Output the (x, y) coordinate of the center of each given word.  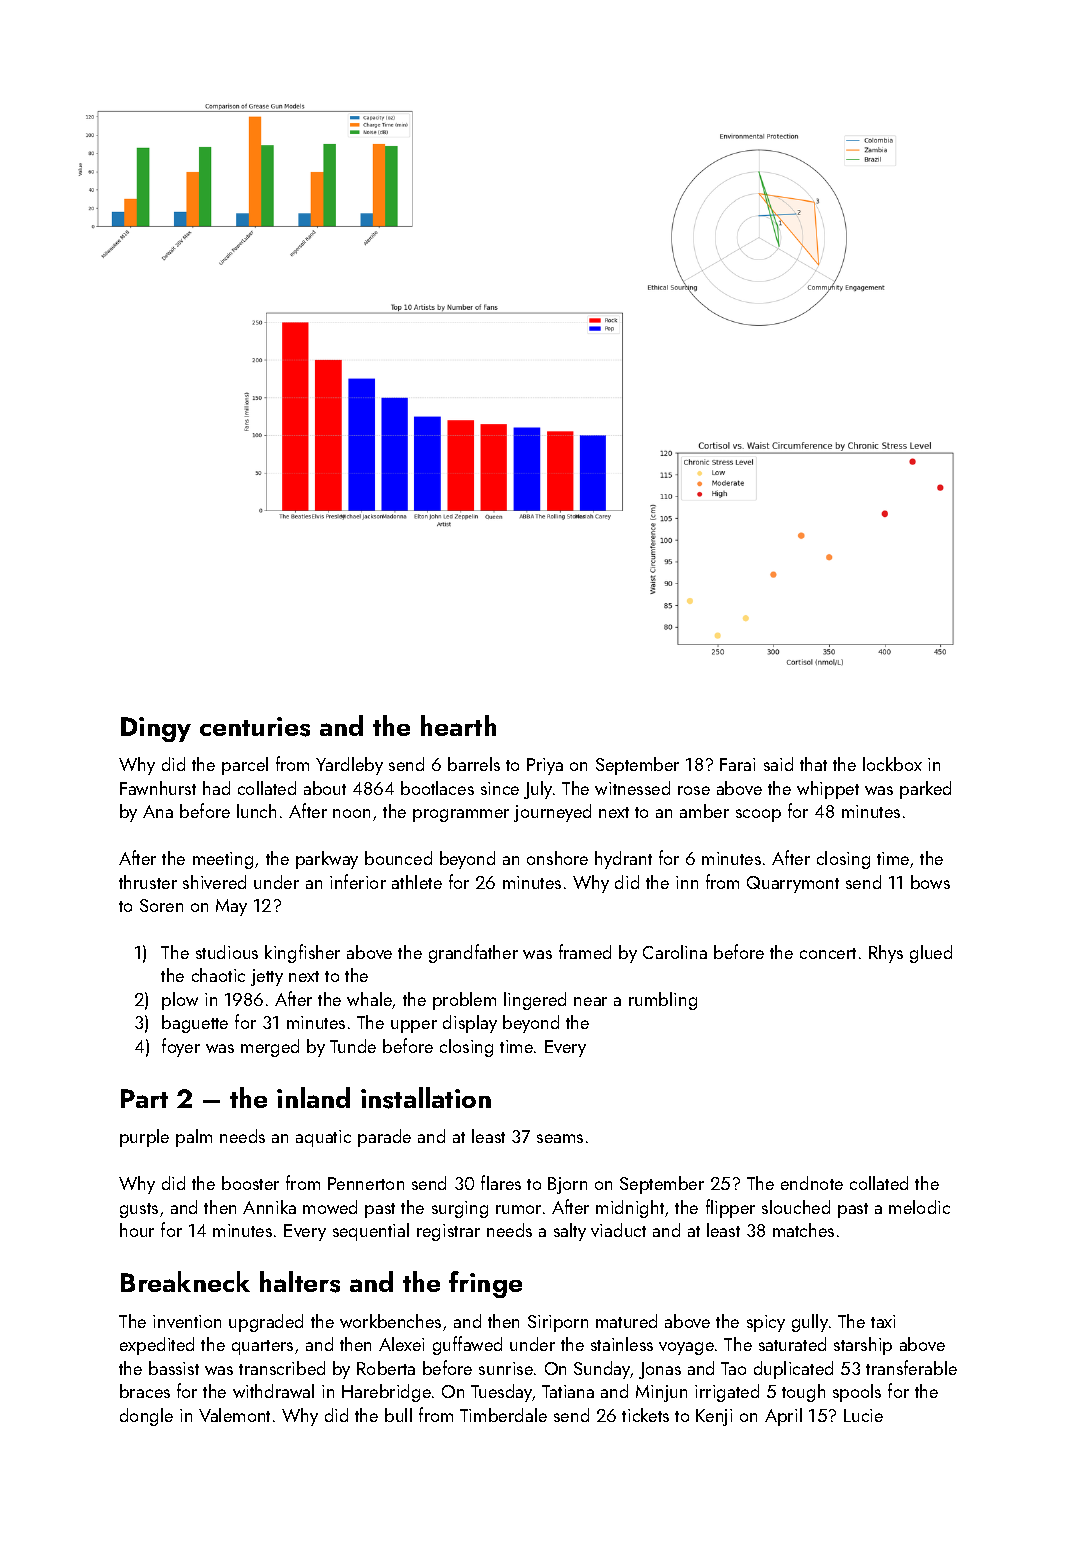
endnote (812, 1183)
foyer (181, 1047)
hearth (458, 725)
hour (137, 1230)
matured (626, 1321)
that (813, 764)
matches (803, 1230)
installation (426, 1098)
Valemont (234, 1415)
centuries (255, 727)
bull (398, 1415)
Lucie (863, 1415)
